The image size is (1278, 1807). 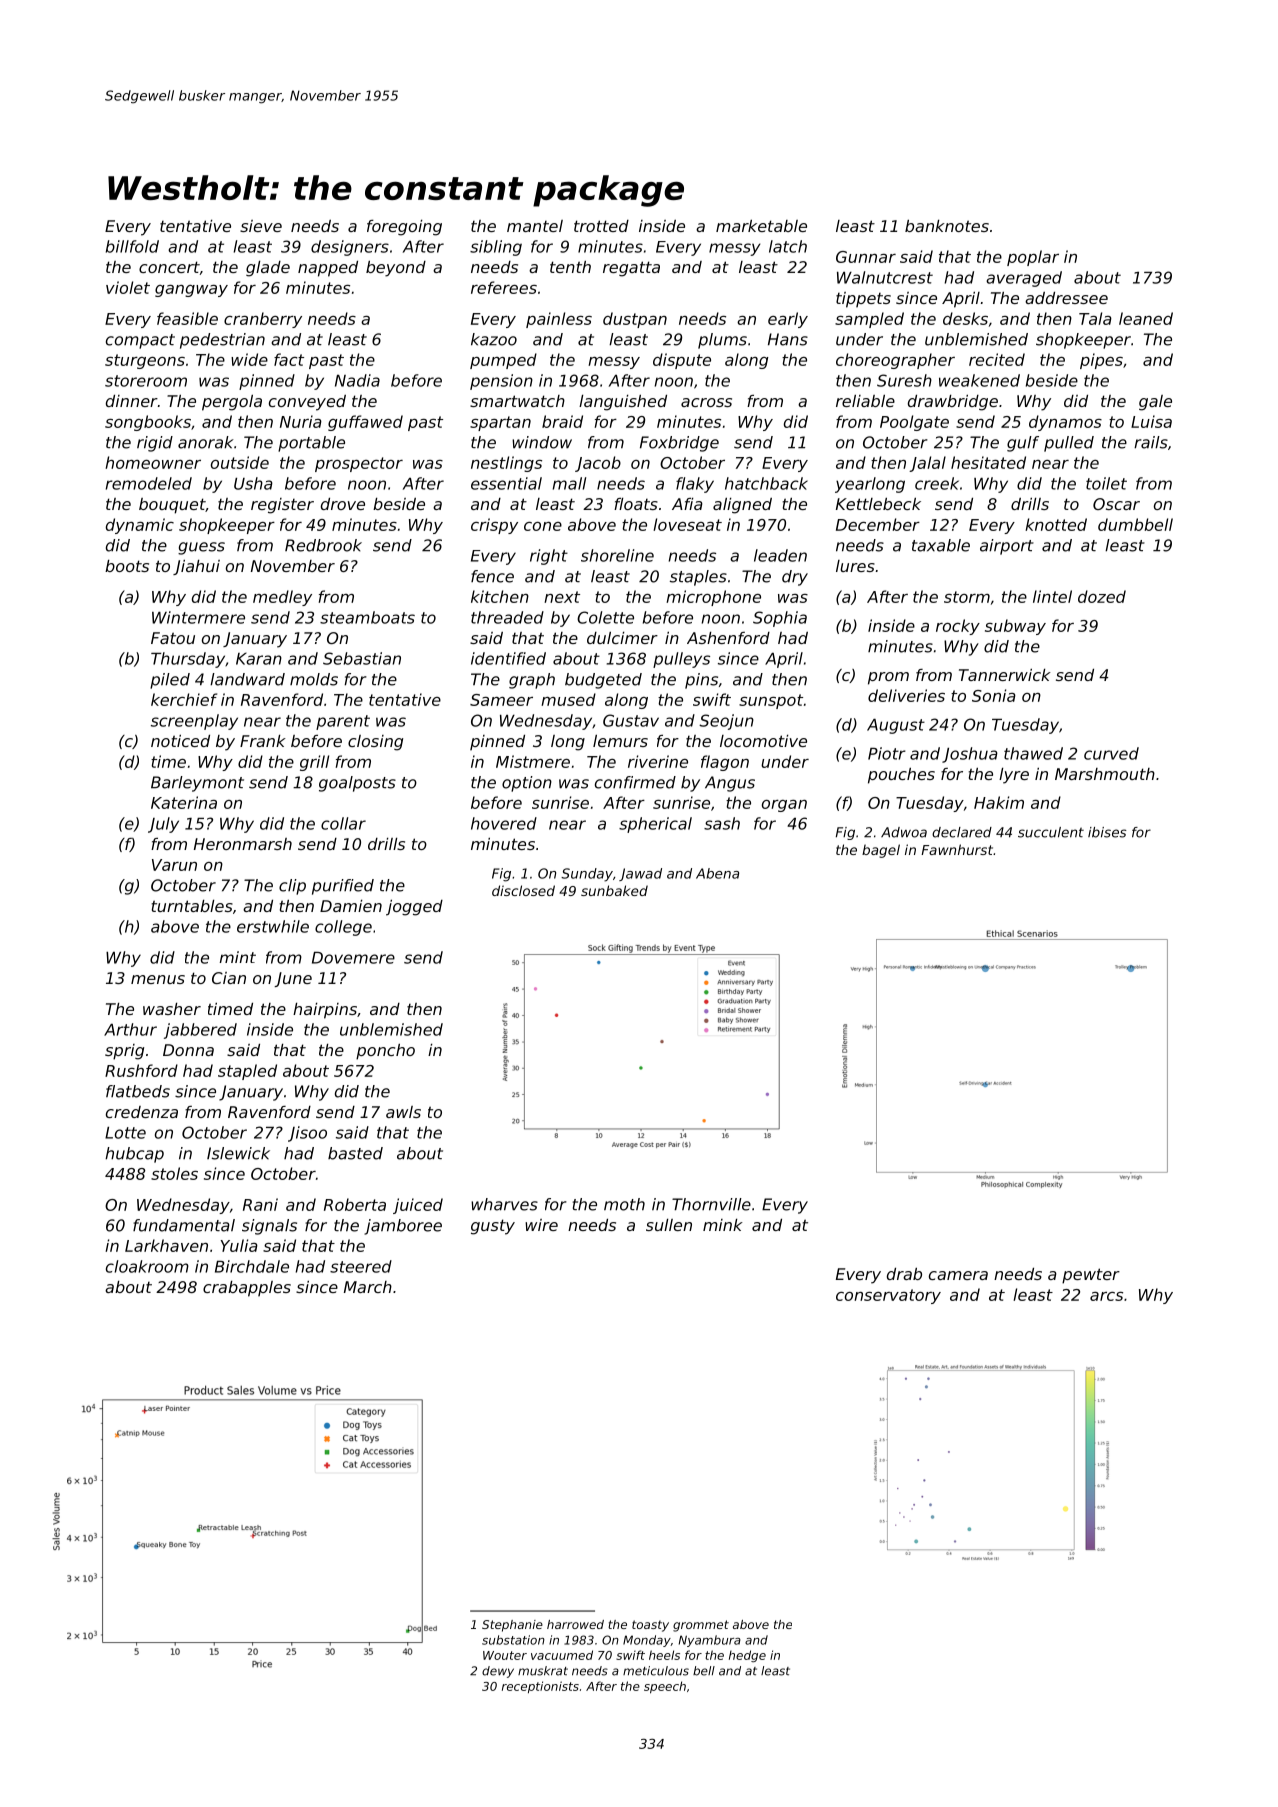 I want to click on poncho, so click(x=385, y=1052).
